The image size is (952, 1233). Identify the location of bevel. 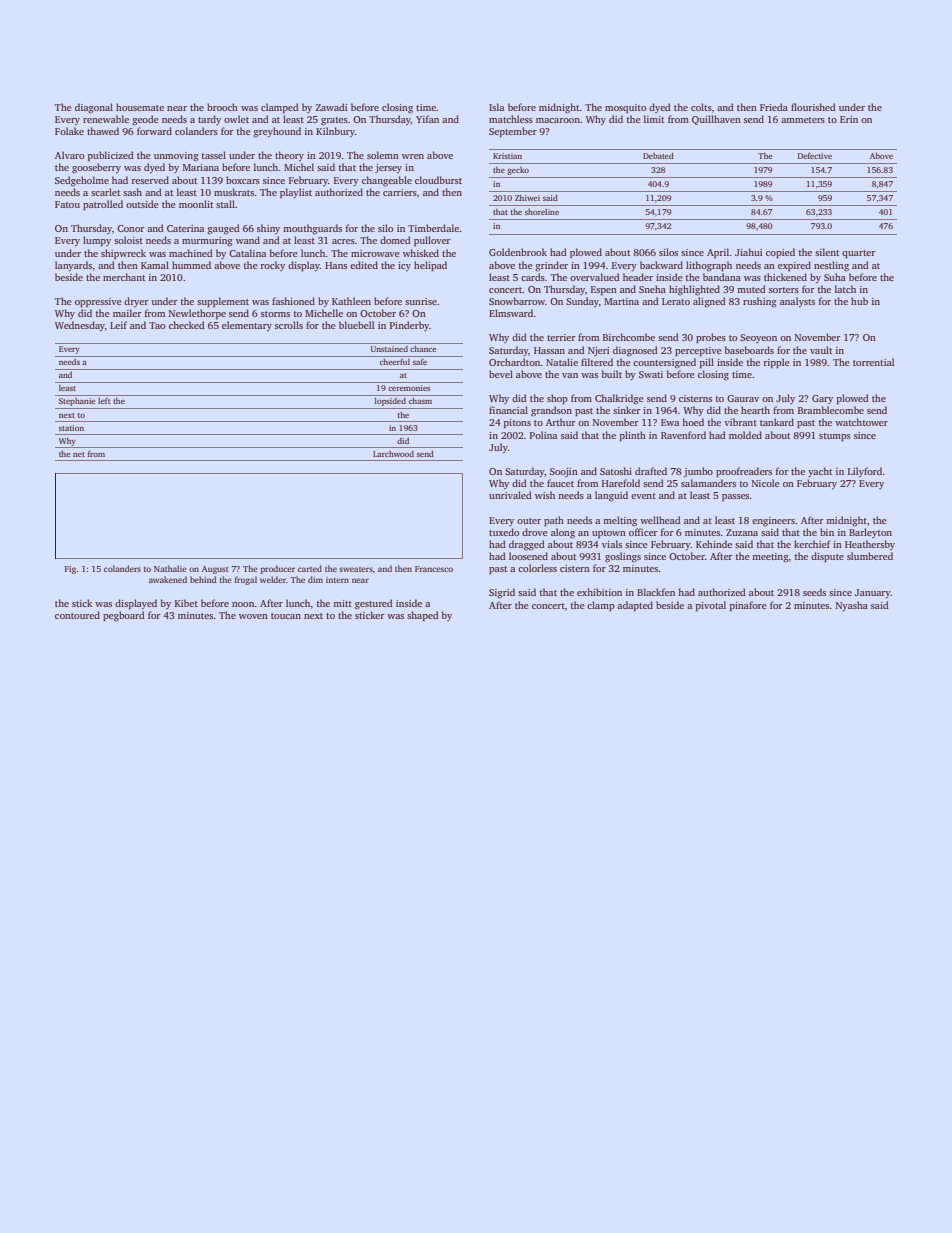
(501, 374).
